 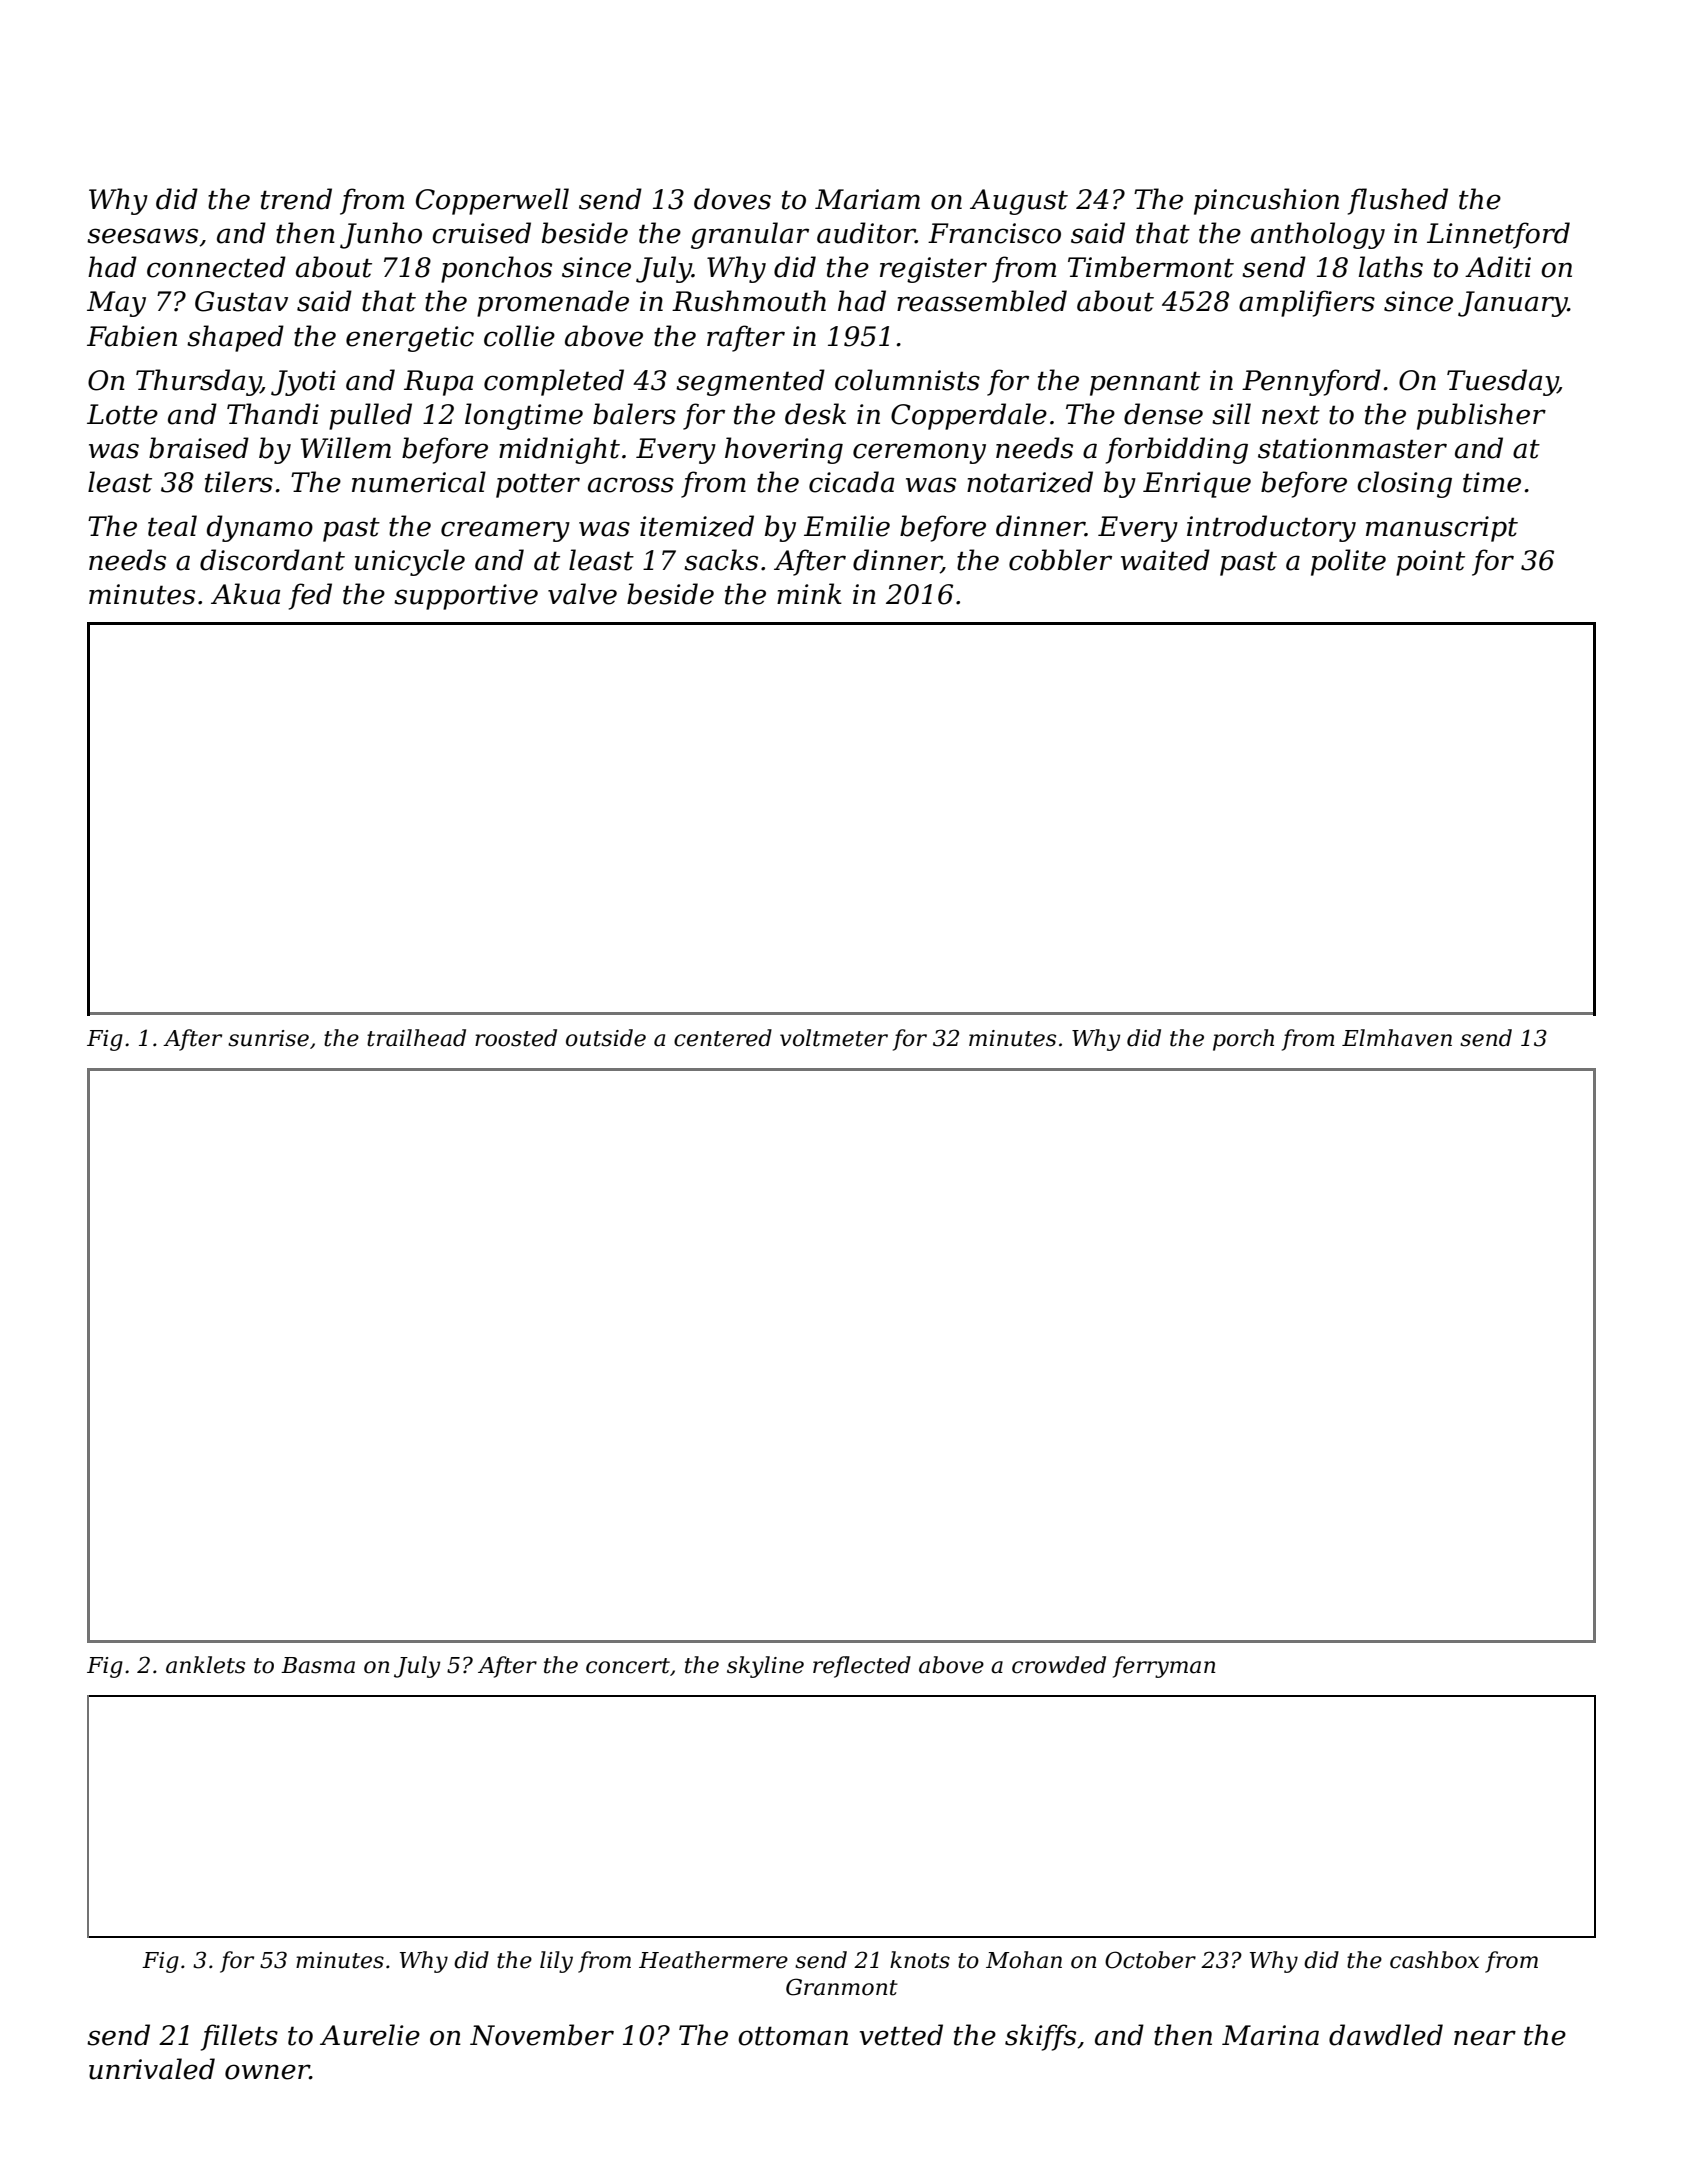 I want to click on crowded, so click(x=1059, y=1665).
